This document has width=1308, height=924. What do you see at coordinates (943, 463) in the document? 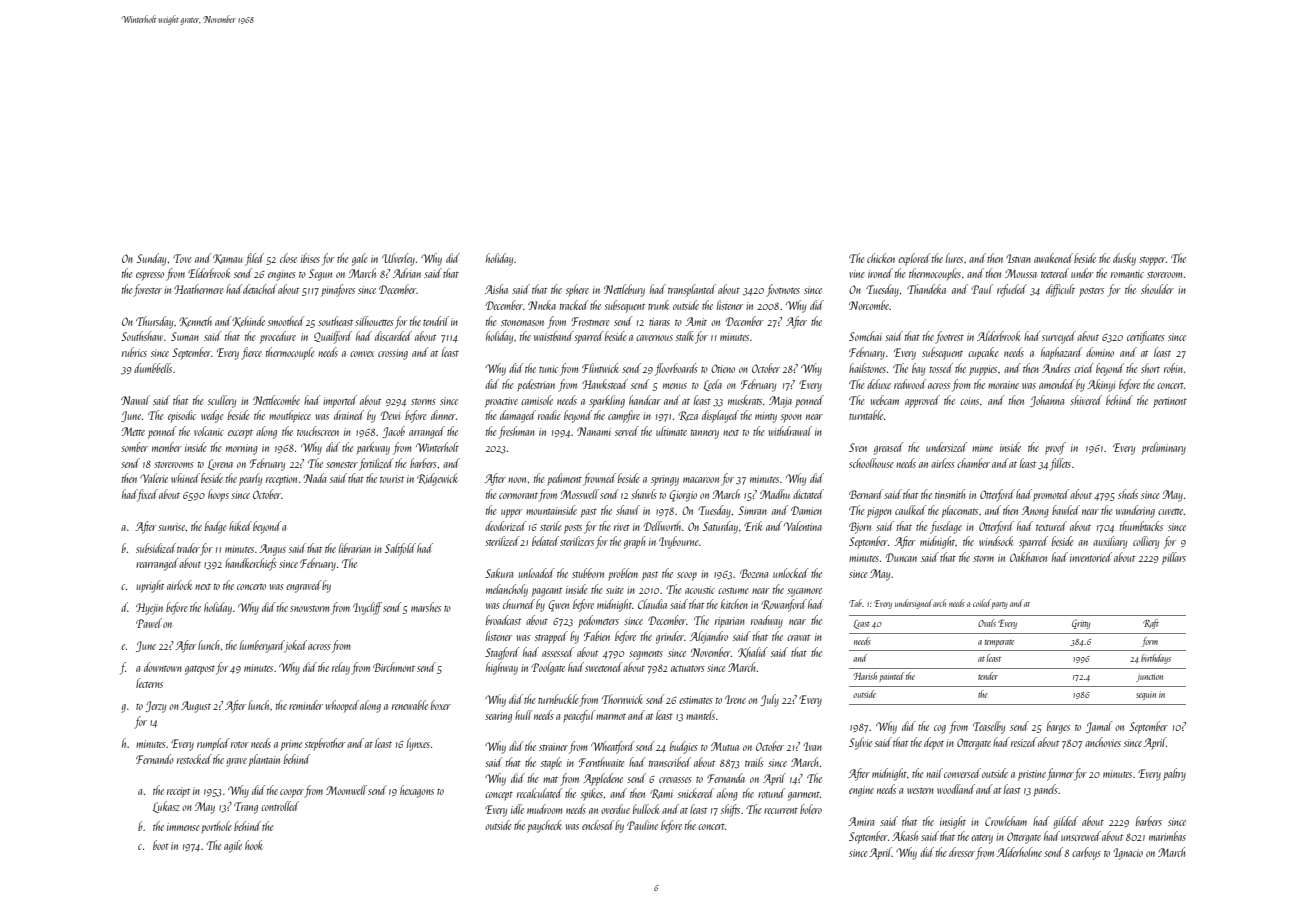
I see `airless` at bounding box center [943, 463].
